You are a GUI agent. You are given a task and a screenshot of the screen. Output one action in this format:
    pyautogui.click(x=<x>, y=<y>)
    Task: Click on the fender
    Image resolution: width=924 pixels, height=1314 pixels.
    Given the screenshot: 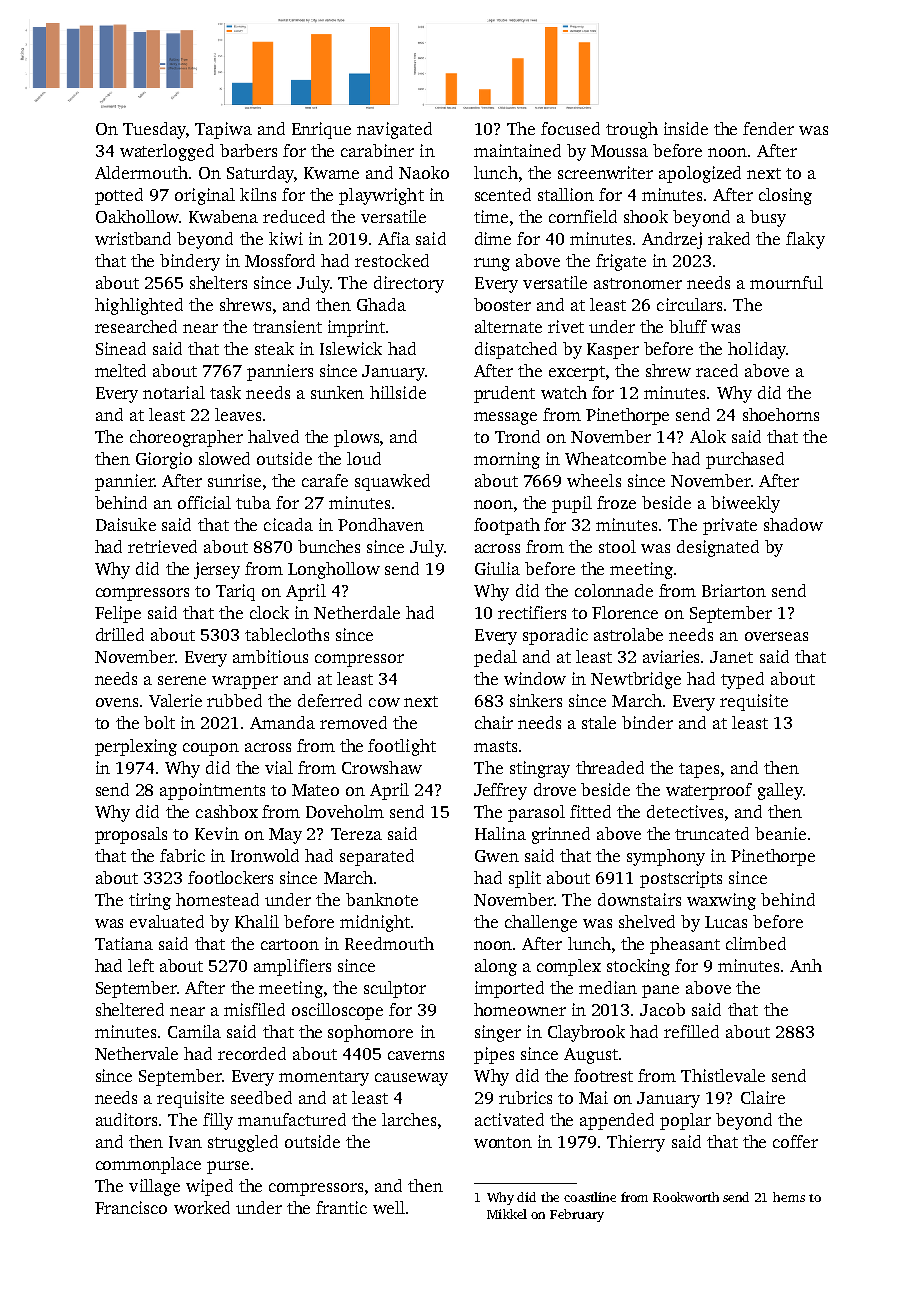 What is the action you would take?
    pyautogui.click(x=768, y=128)
